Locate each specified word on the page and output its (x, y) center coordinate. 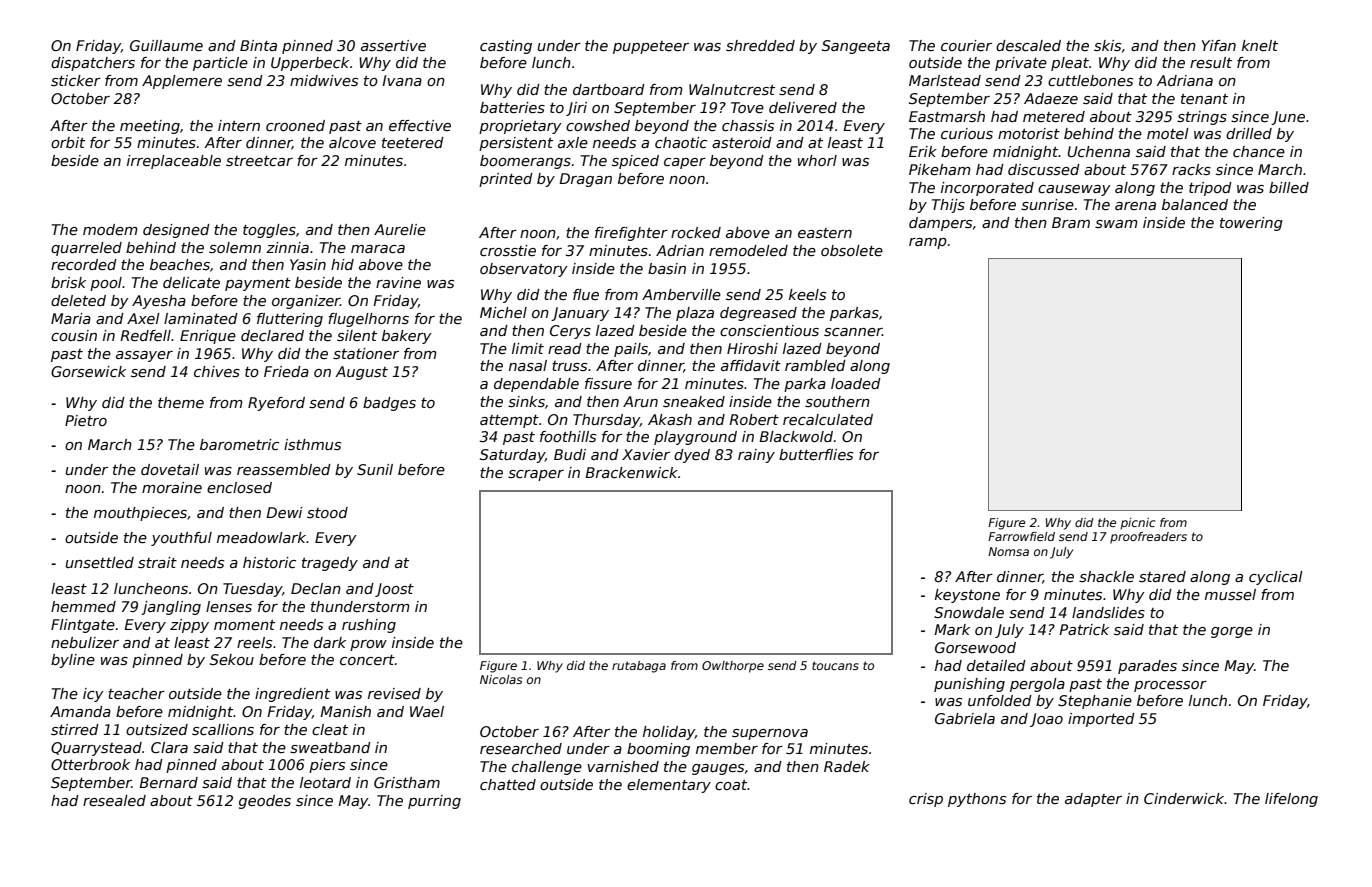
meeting (150, 127)
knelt (1260, 45)
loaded (856, 383)
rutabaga (639, 667)
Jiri (576, 109)
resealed (114, 800)
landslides (1108, 612)
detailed (996, 665)
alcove (352, 142)
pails (631, 350)
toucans (835, 665)
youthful (181, 539)
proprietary (520, 127)
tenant (1204, 99)
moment (244, 625)
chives (217, 371)
